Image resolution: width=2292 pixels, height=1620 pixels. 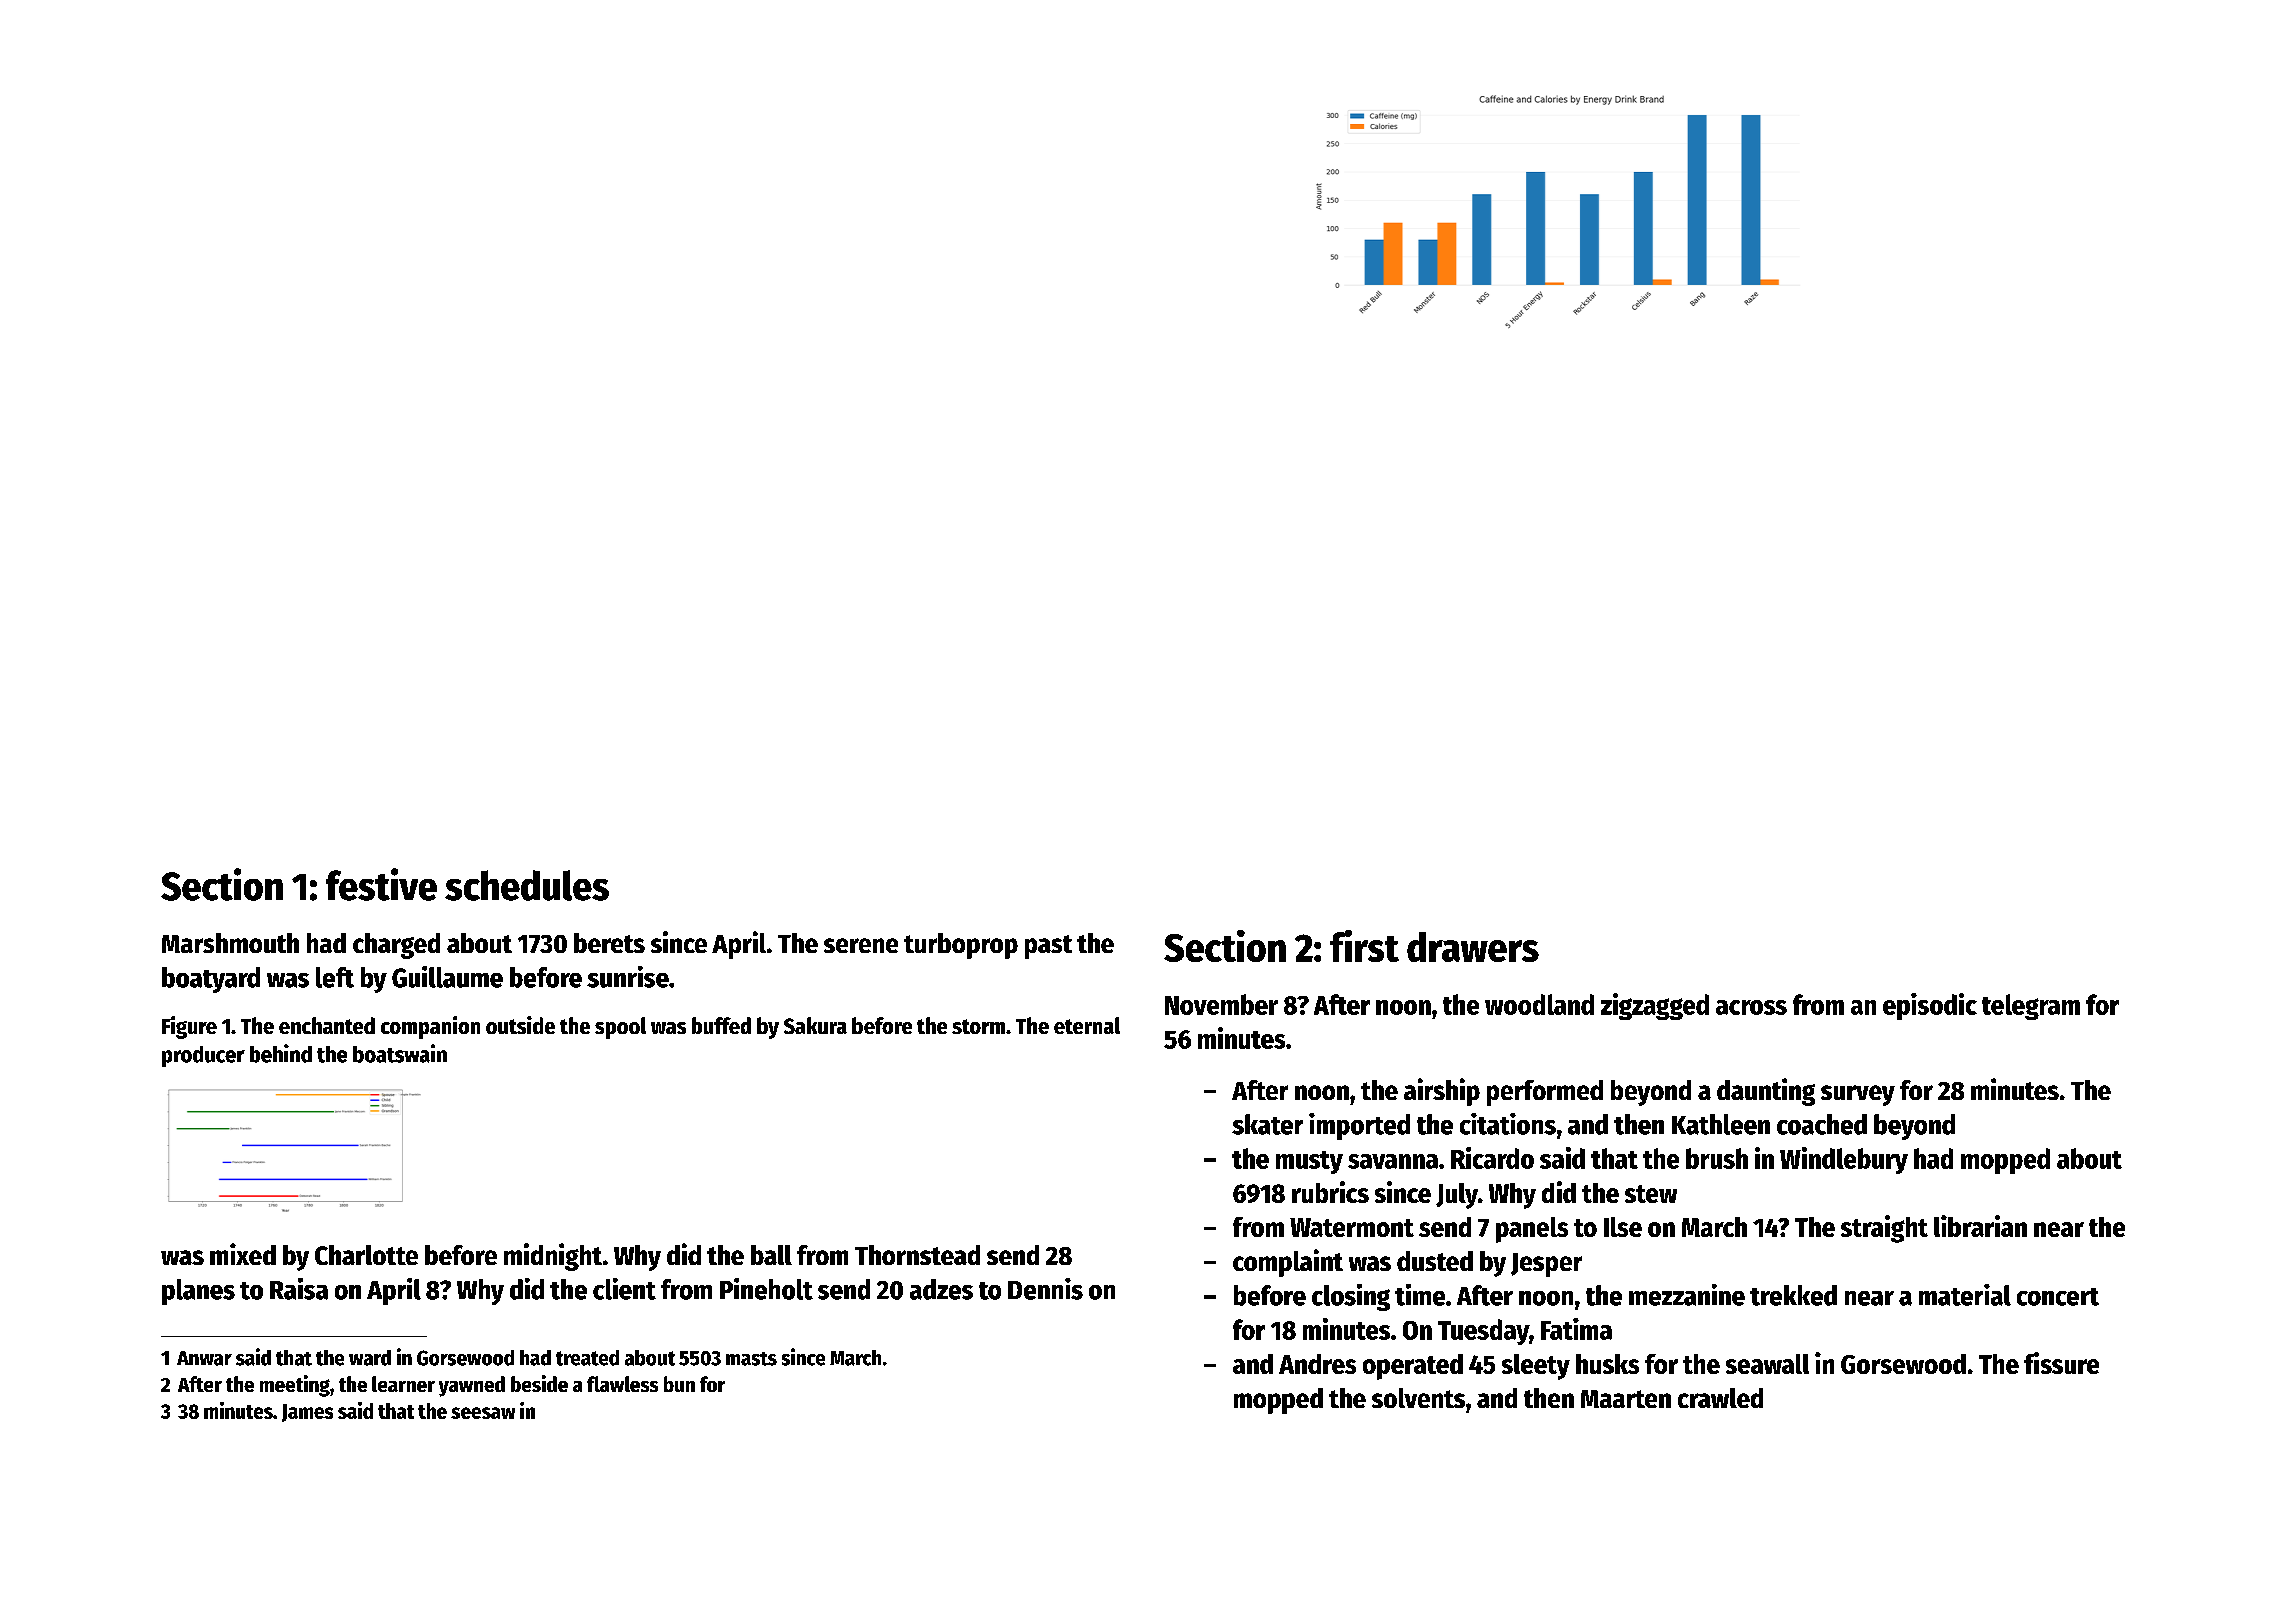 What do you see at coordinates (961, 946) in the screenshot?
I see `turboprop` at bounding box center [961, 946].
